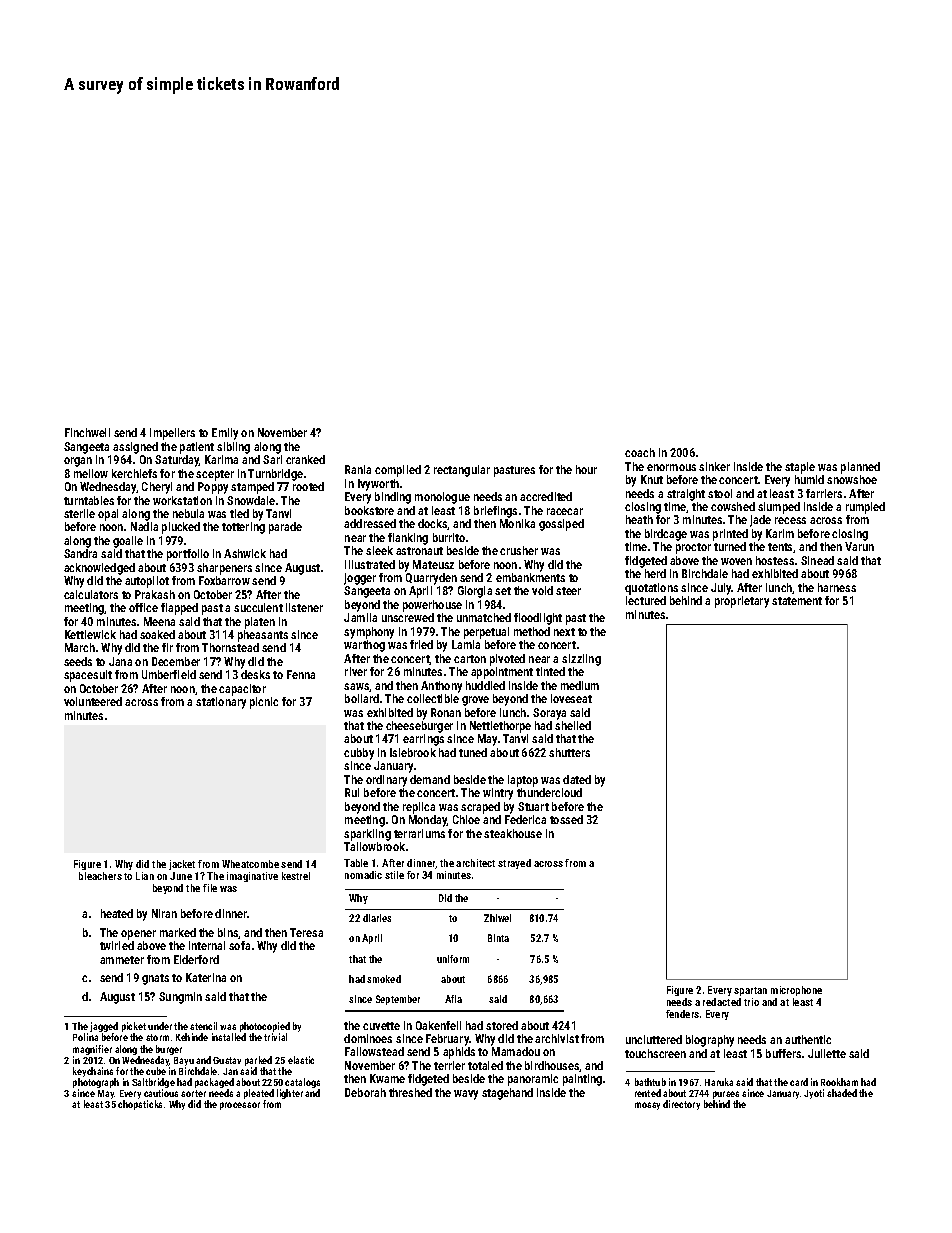  I want to click on compiled, so click(398, 471).
